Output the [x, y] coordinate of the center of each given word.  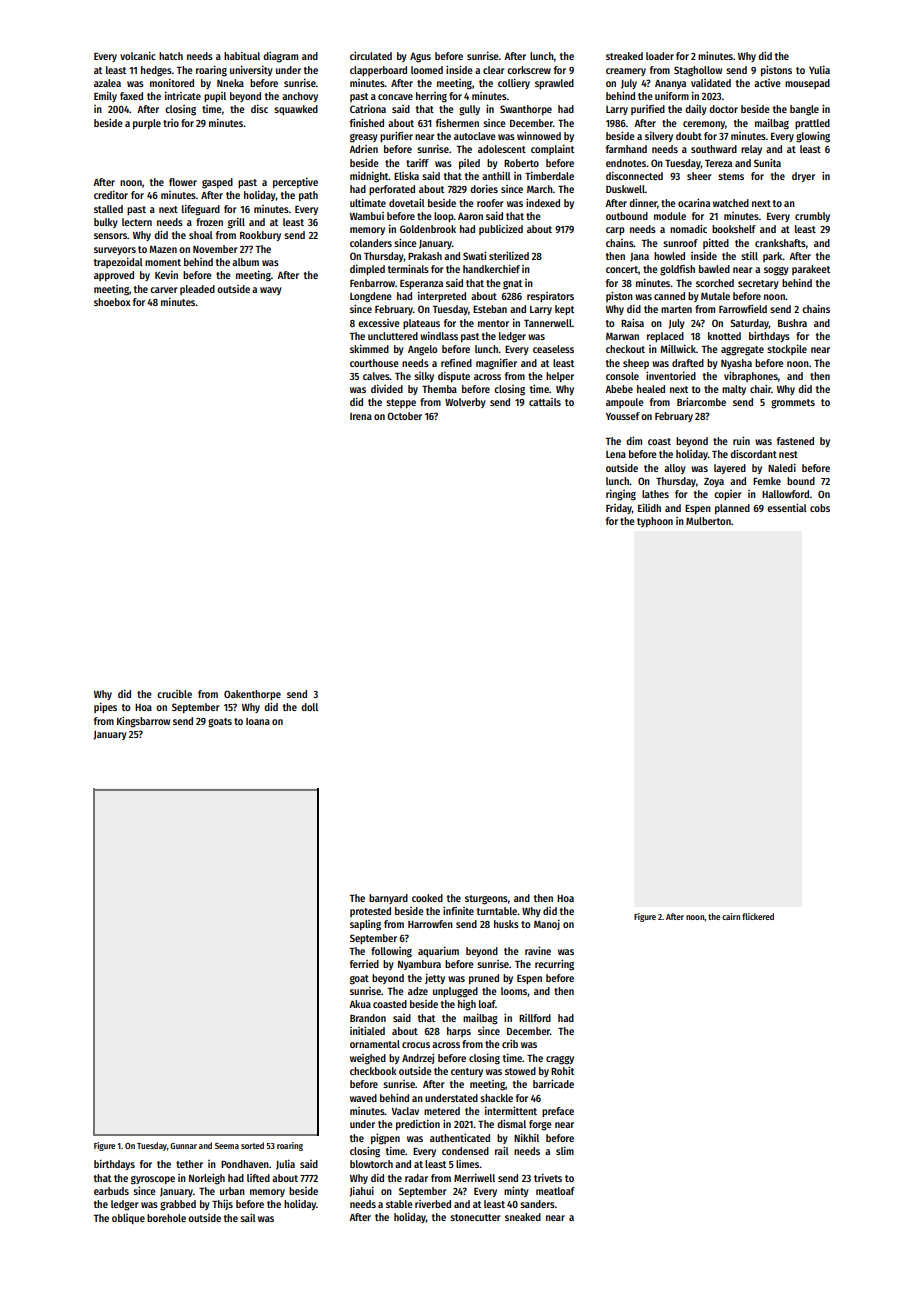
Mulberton [708, 521]
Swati [474, 255]
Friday [619, 509]
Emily [105, 96]
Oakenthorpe [252, 695]
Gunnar [183, 1146]
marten [676, 309]
